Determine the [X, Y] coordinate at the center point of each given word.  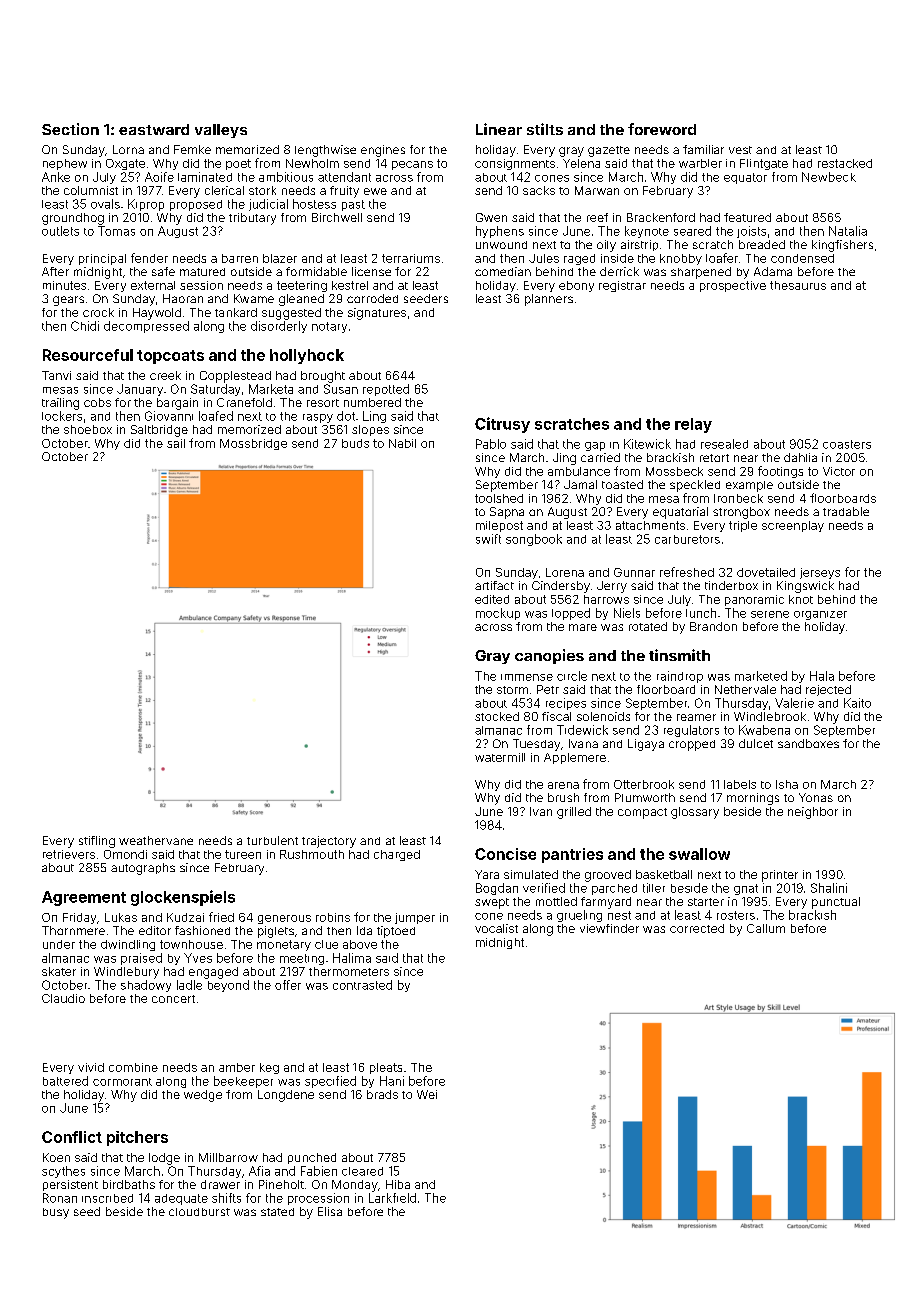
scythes [63, 1172]
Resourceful [88, 355]
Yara [487, 874]
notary [329, 327]
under [59, 944]
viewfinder [609, 928]
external [153, 285]
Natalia [848, 231]
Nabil [402, 443]
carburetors [687, 539]
